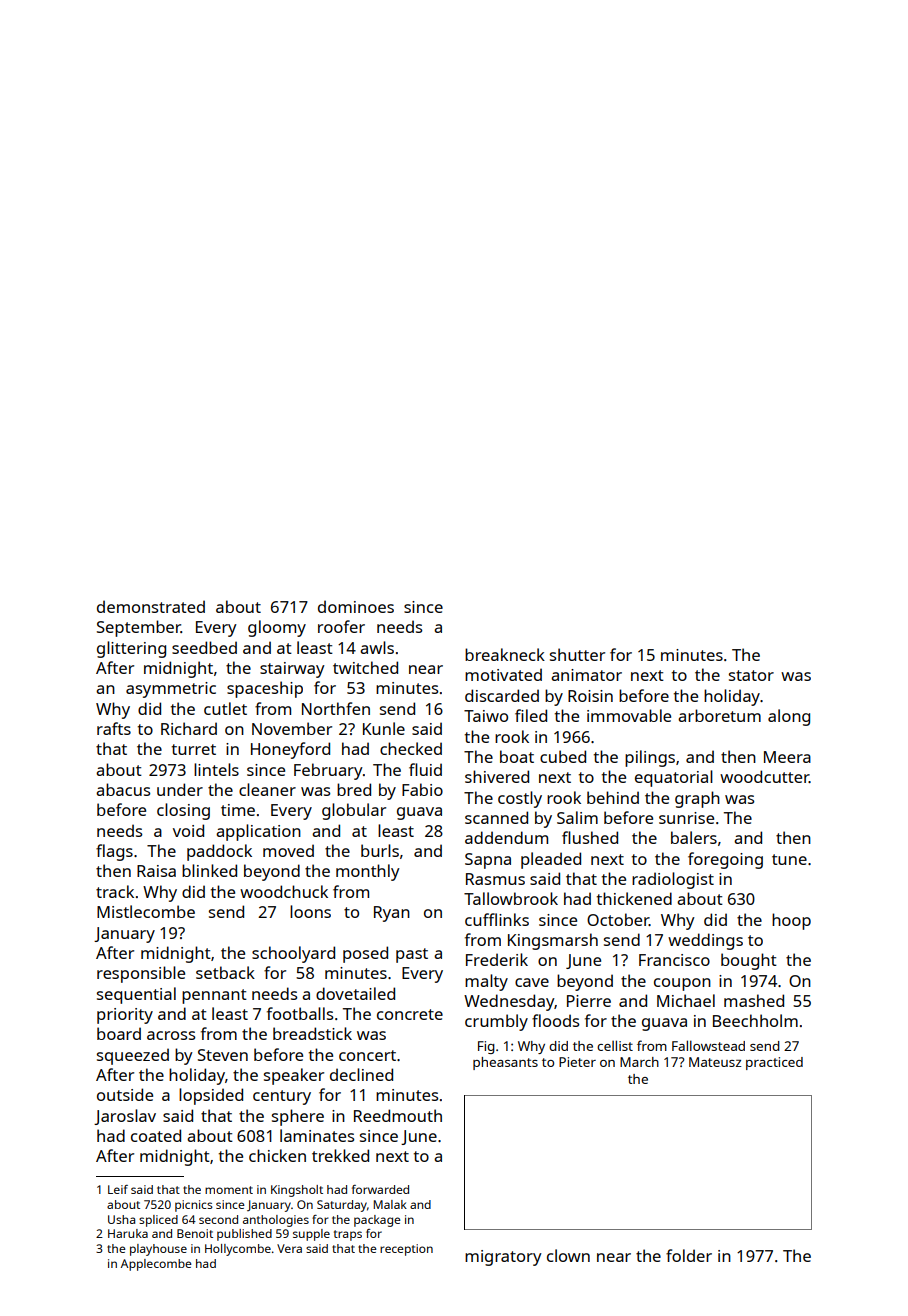  Describe the element at coordinates (356, 606) in the screenshot. I see `dominoes` at that location.
